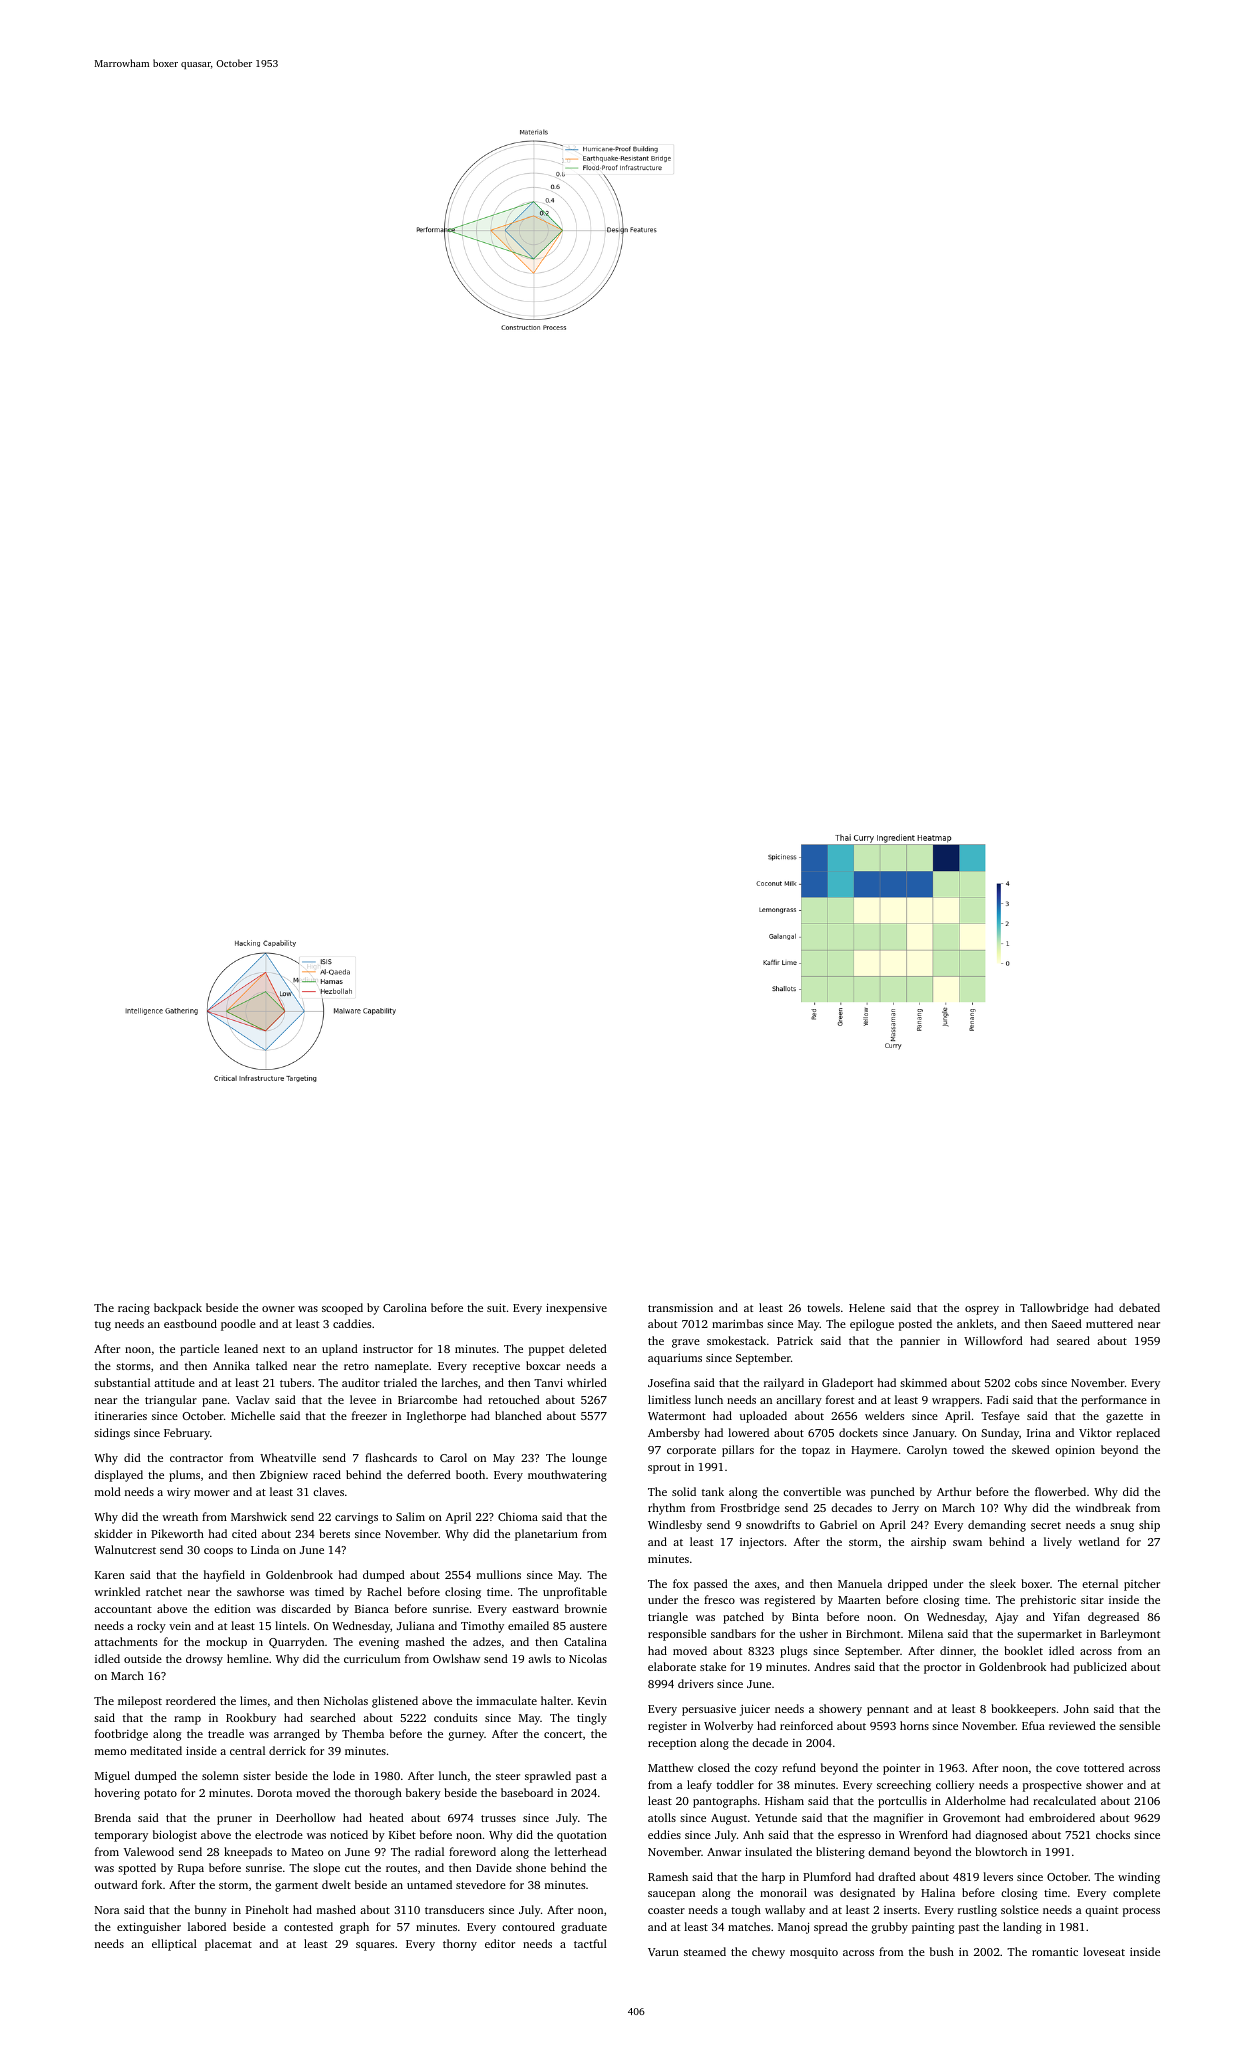 Image resolution: width=1255 pixels, height=2066 pixels. I want to click on transmission, so click(680, 1308).
